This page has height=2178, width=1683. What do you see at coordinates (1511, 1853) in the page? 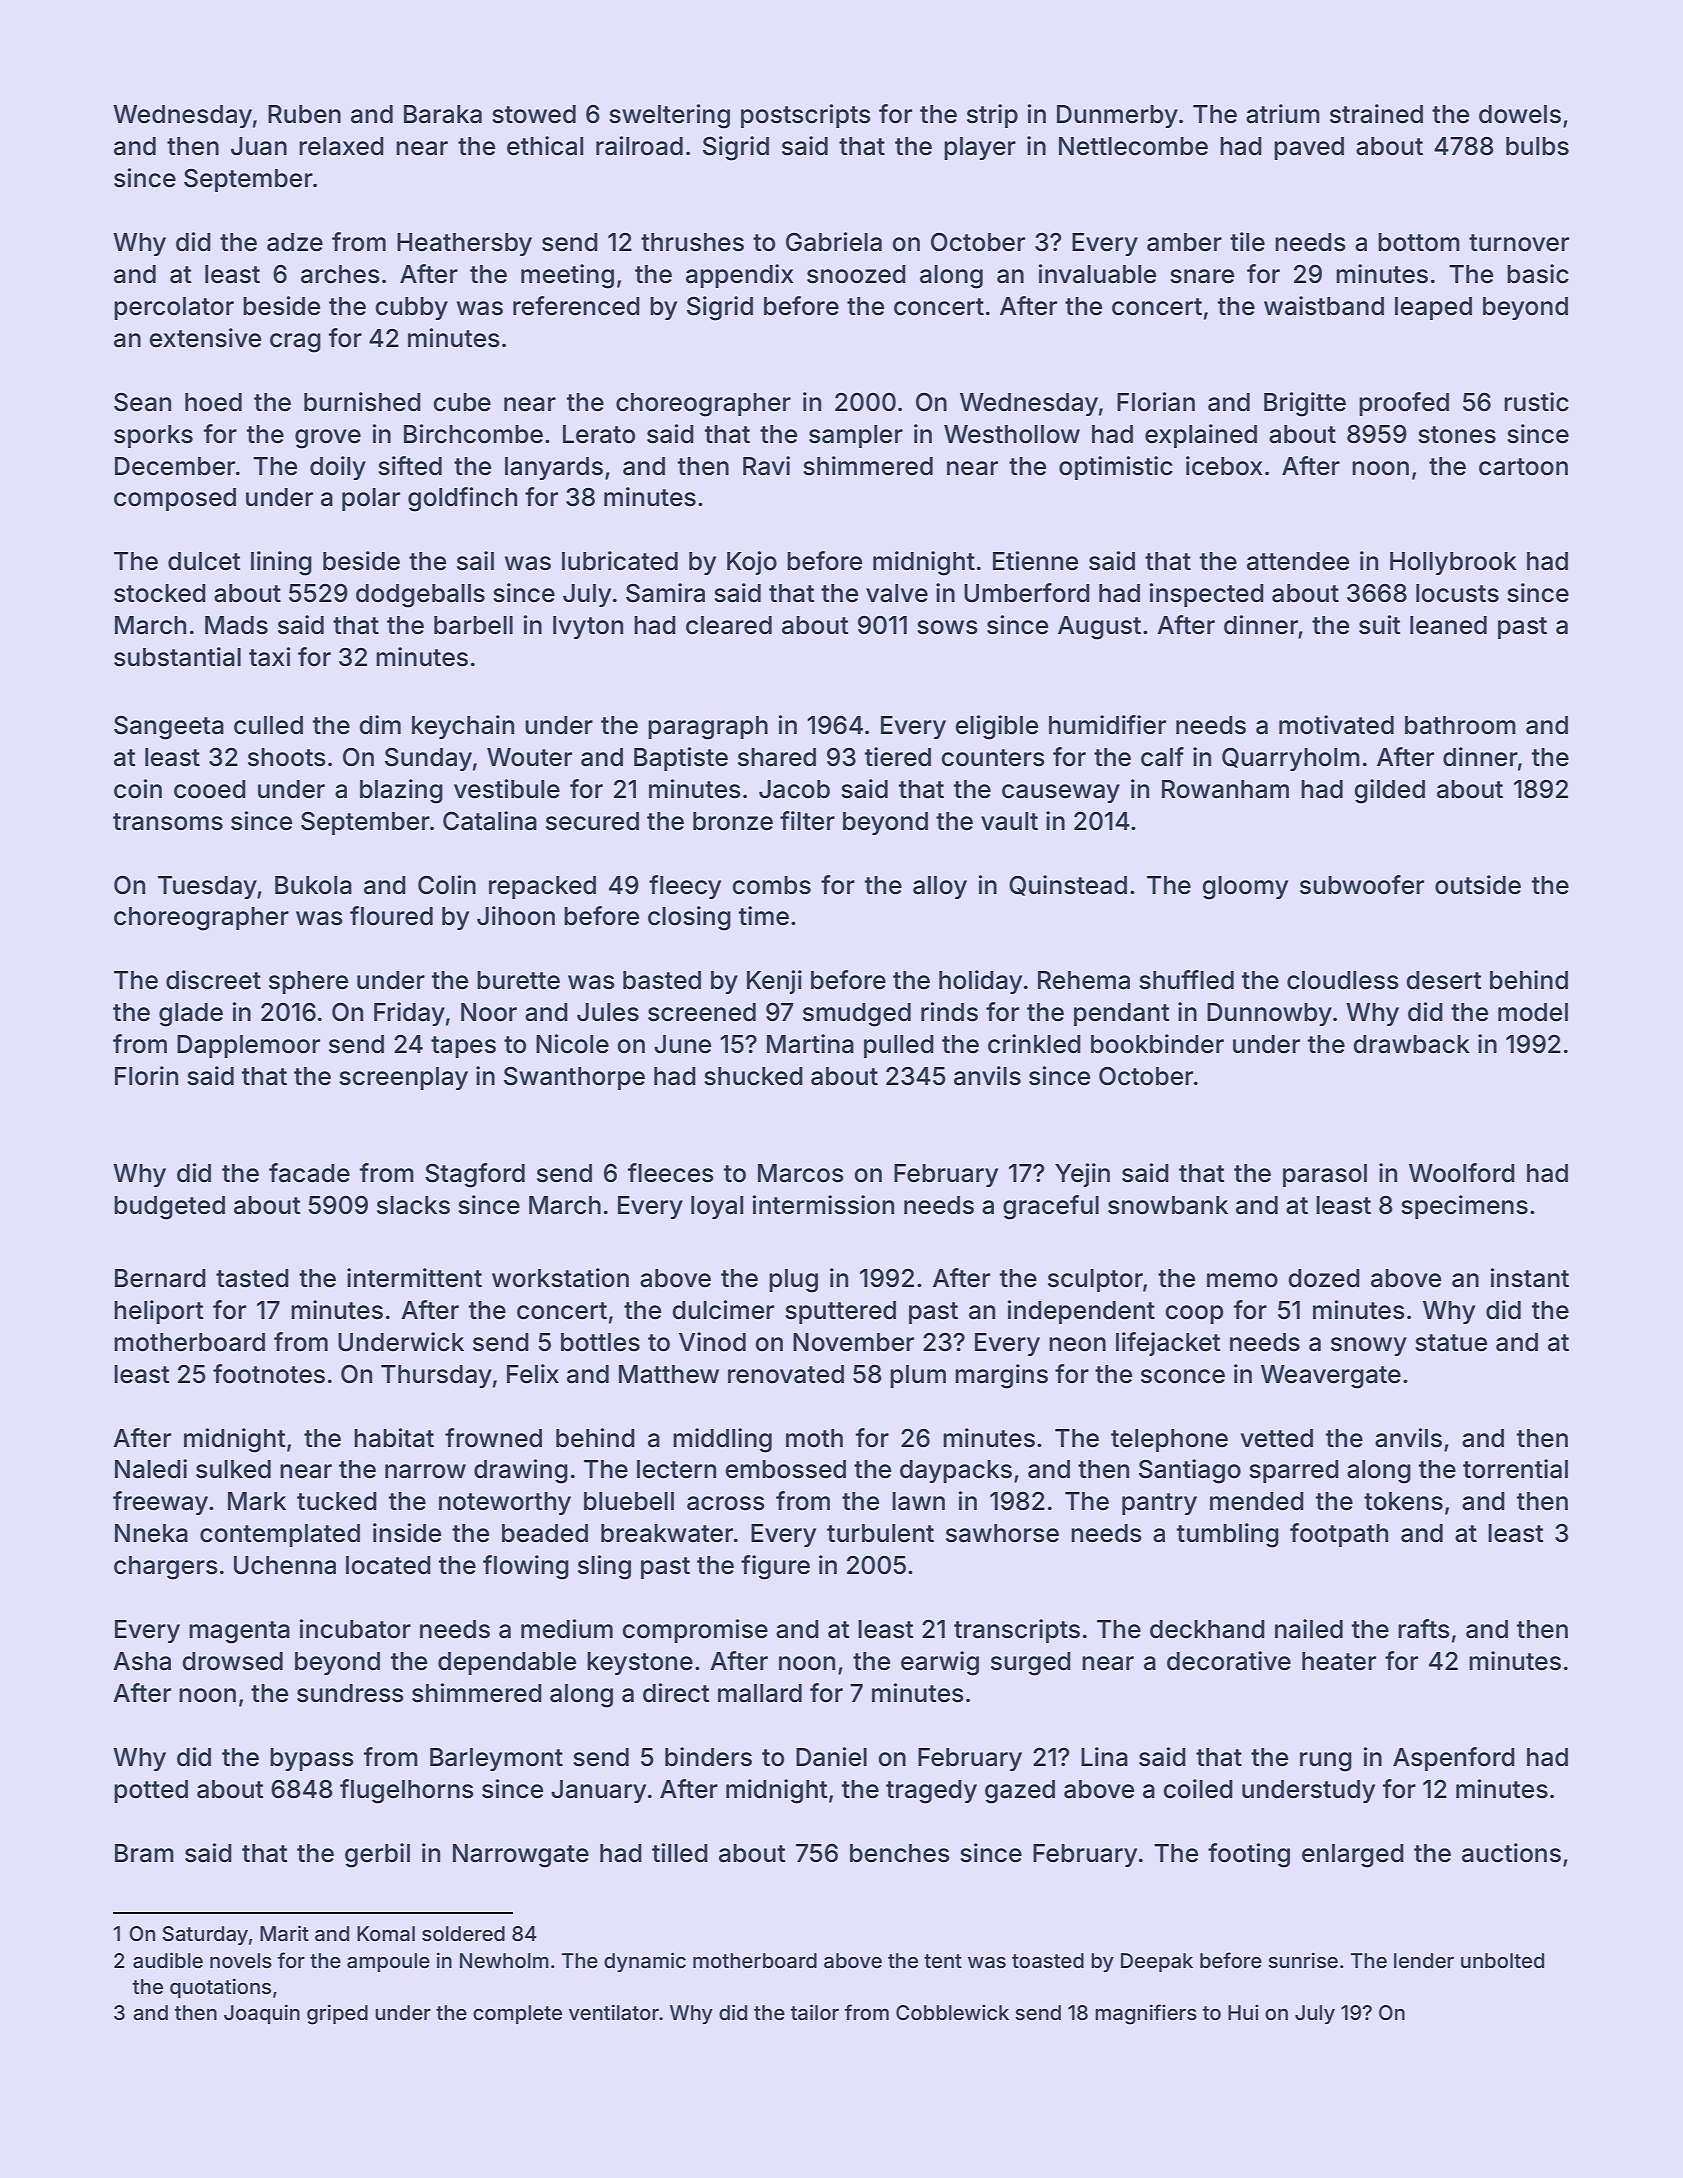
I see `auctions` at bounding box center [1511, 1853].
